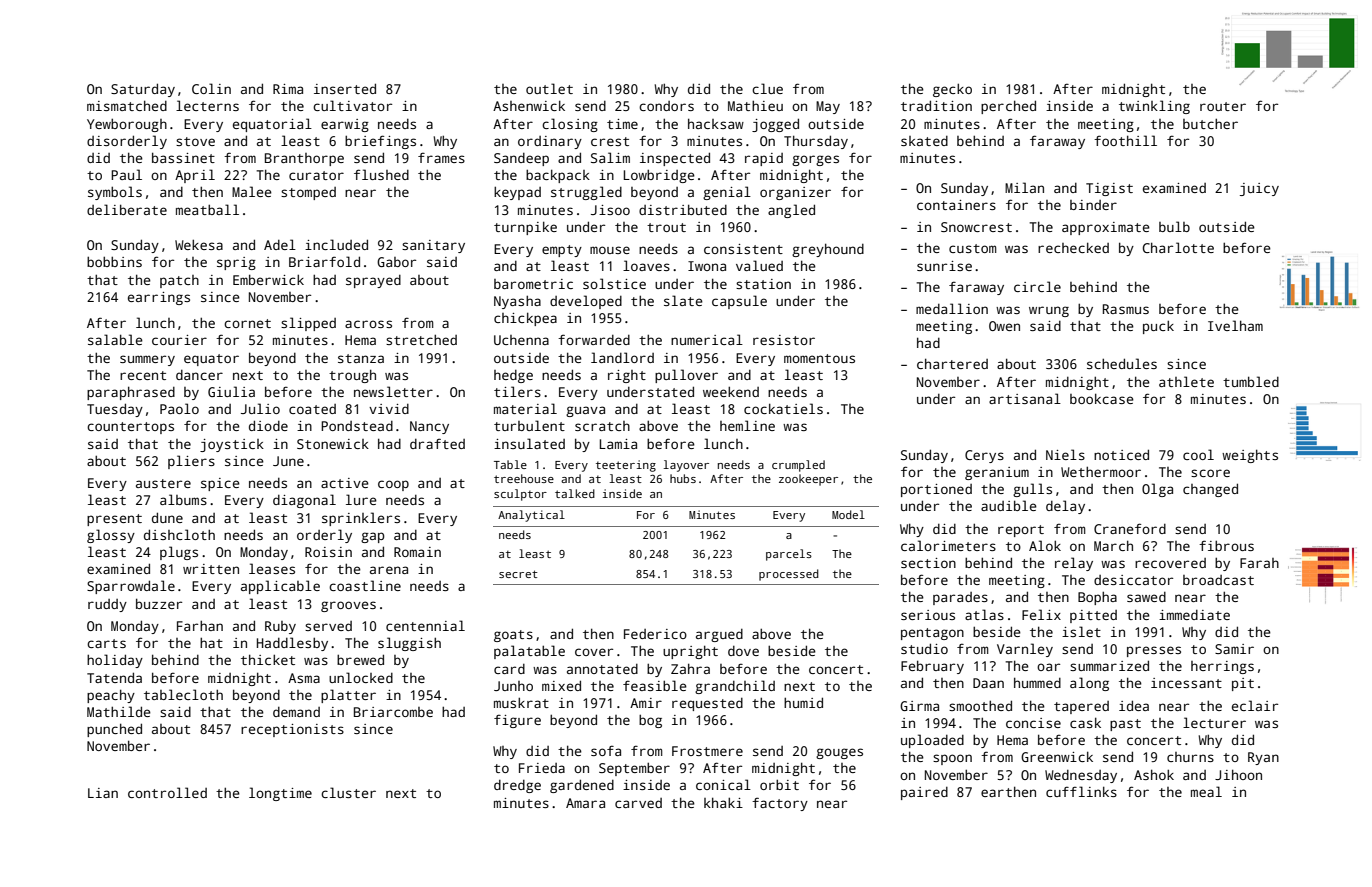  What do you see at coordinates (952, 90) in the screenshot?
I see `gecko` at bounding box center [952, 90].
